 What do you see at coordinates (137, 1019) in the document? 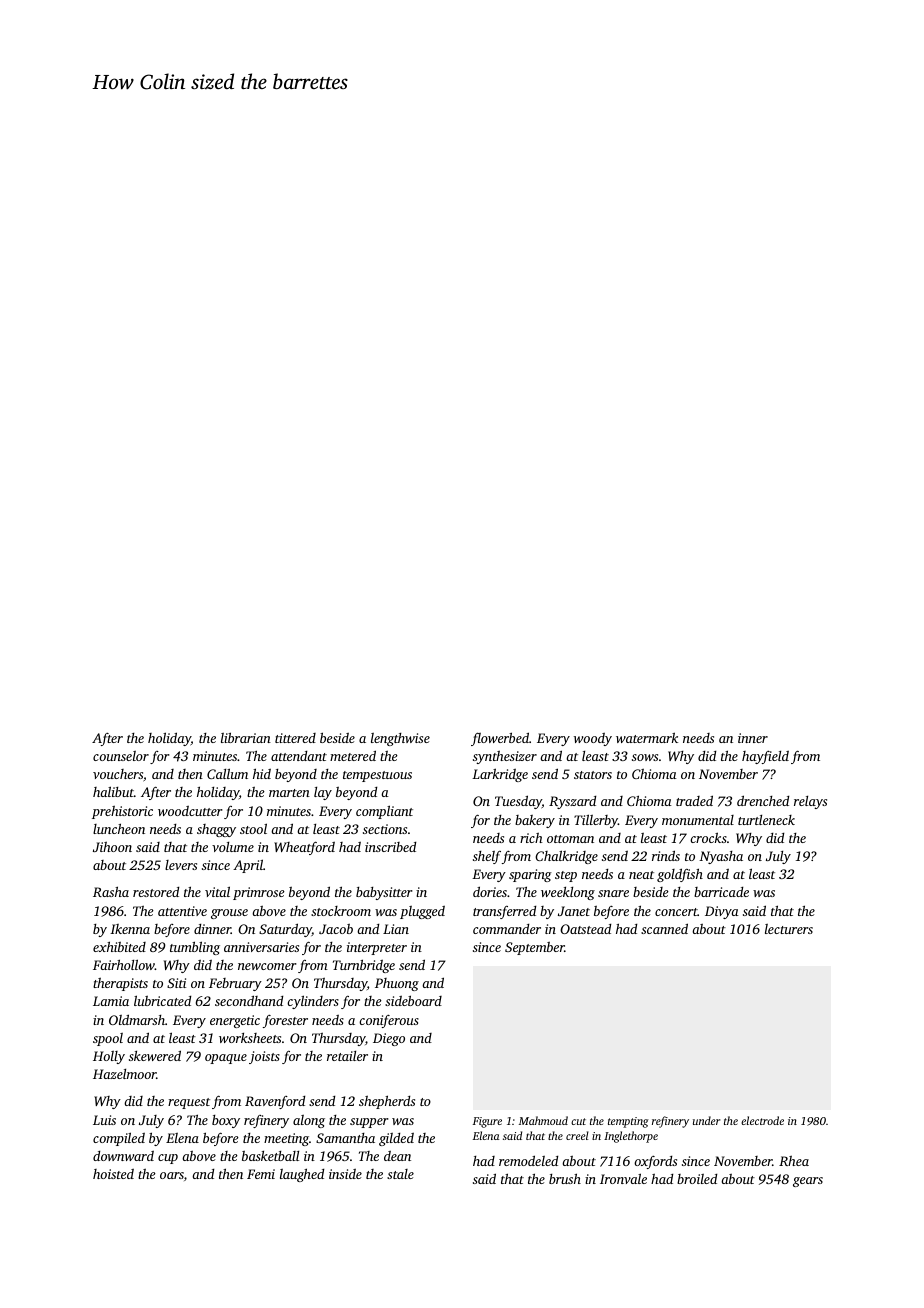
I see `Oldmarsh` at bounding box center [137, 1019].
